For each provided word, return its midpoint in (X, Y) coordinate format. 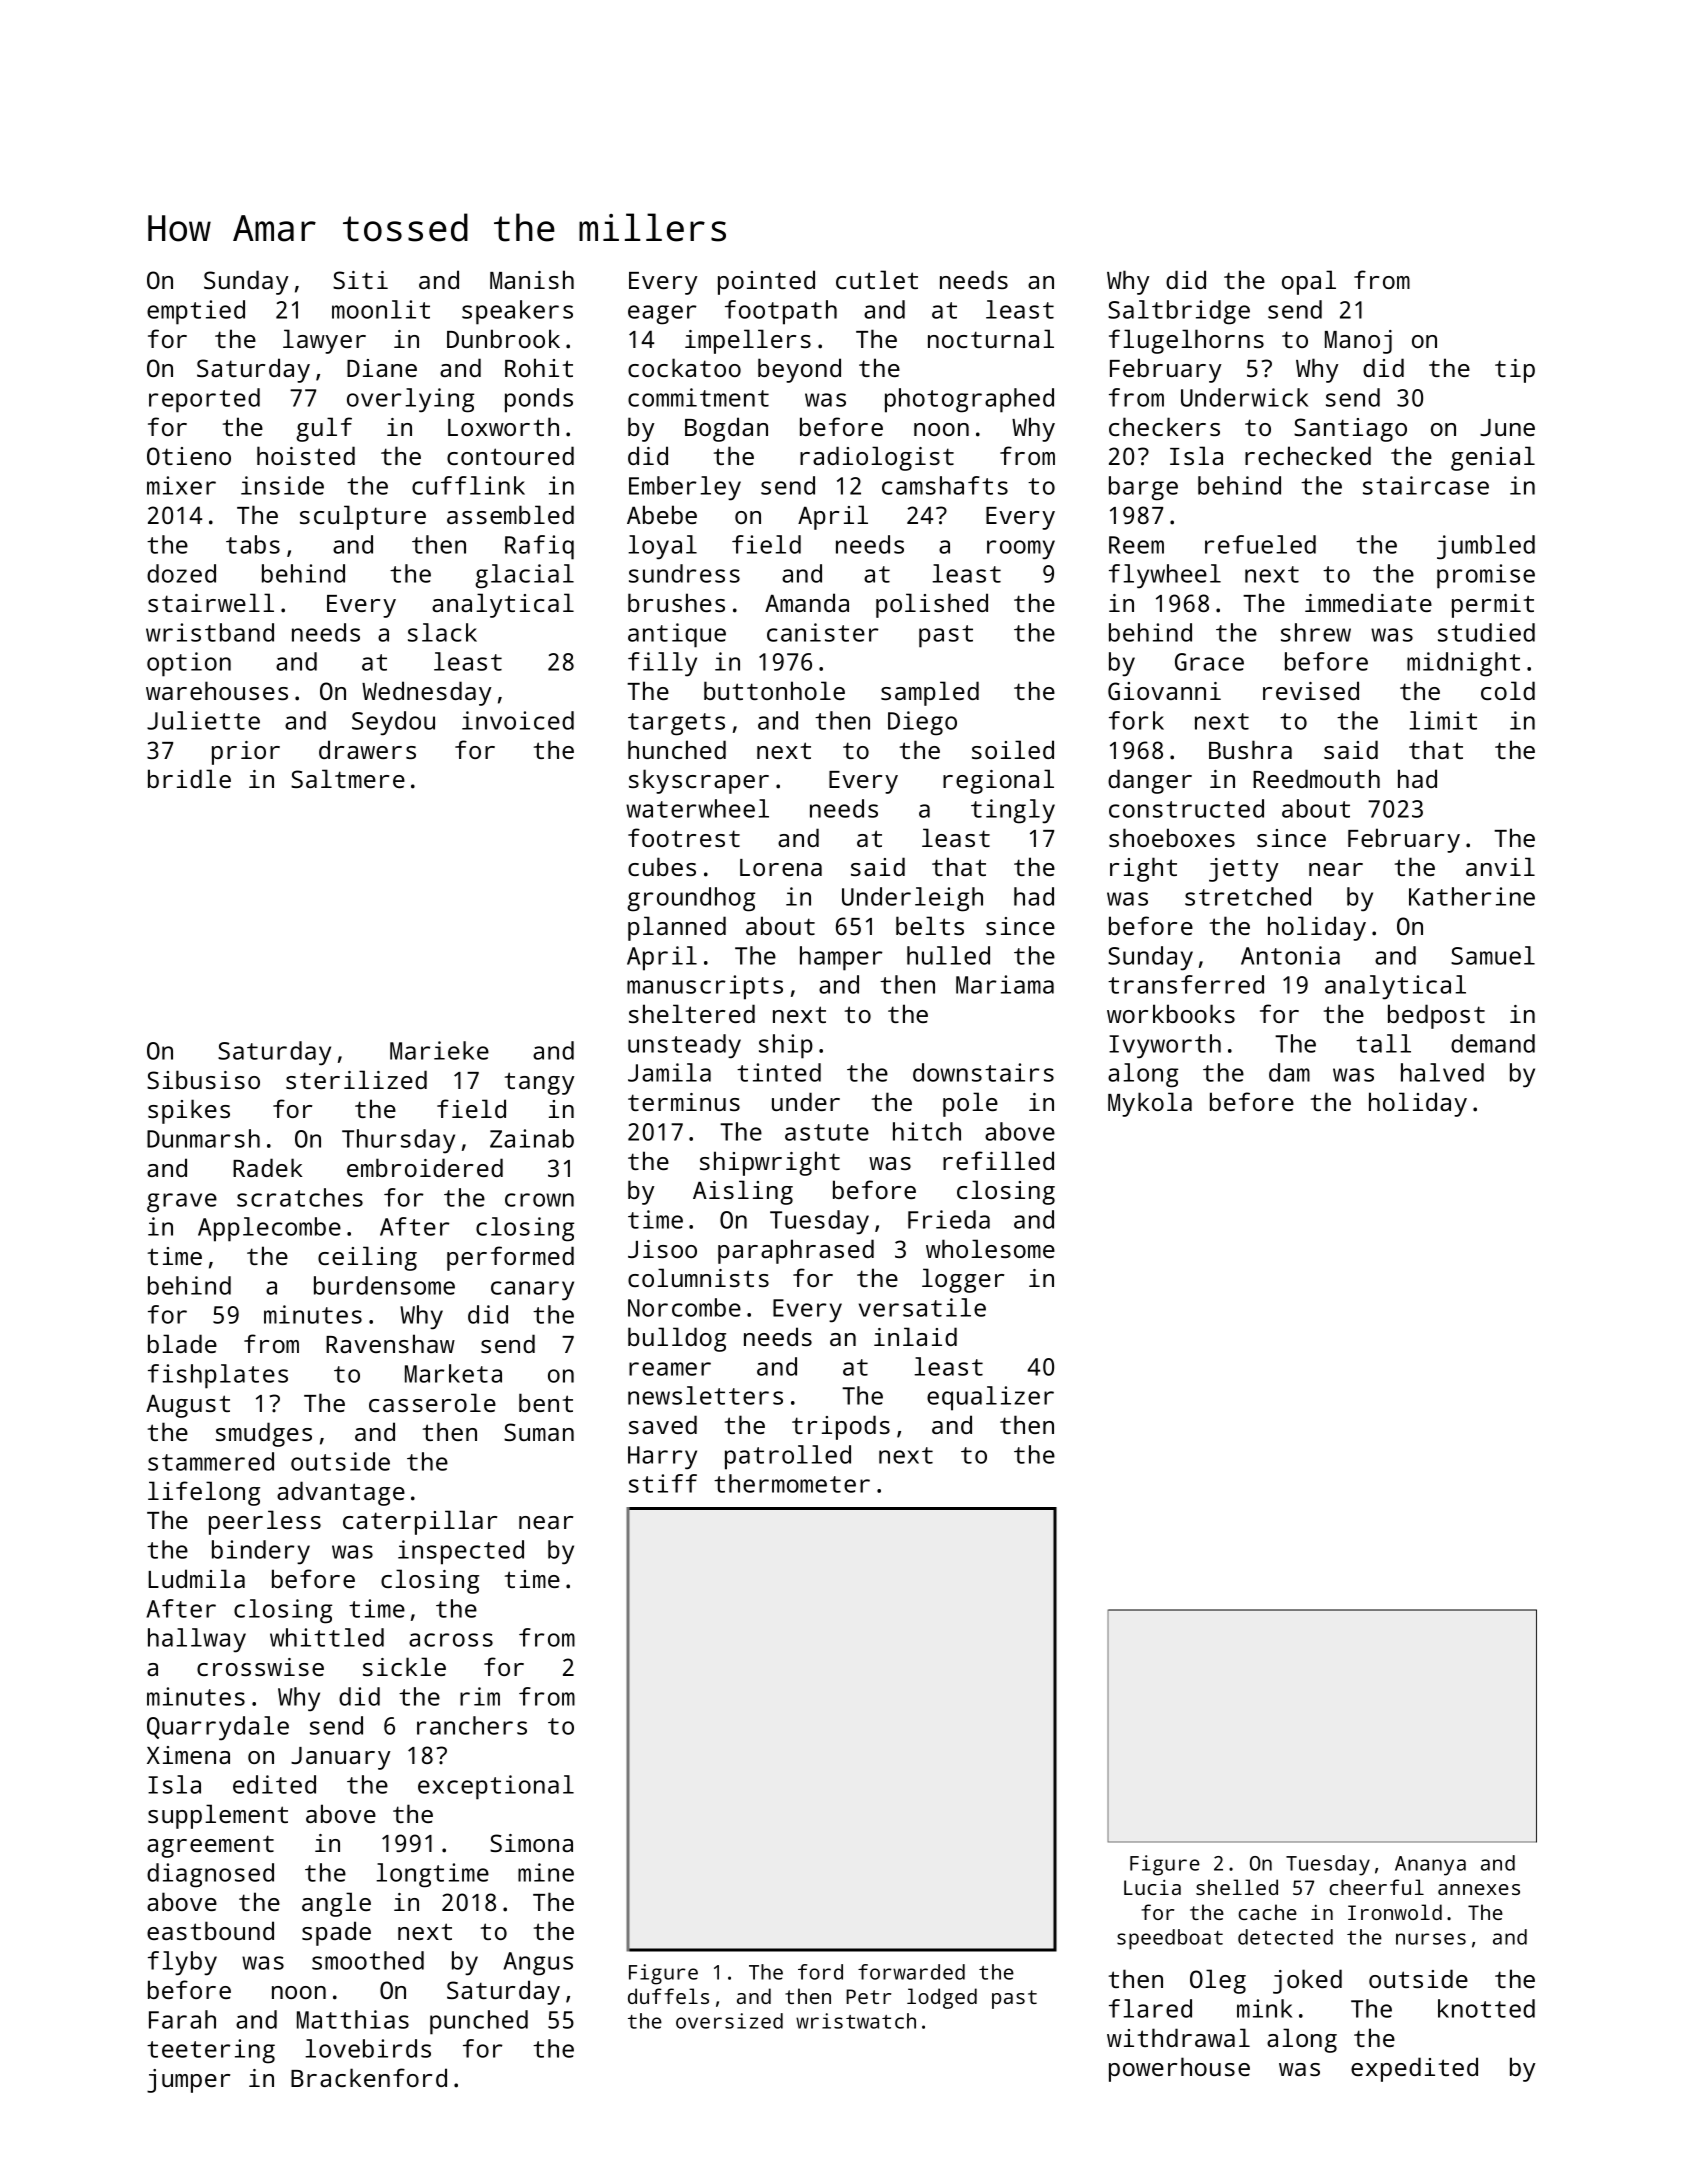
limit (1443, 720)
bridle (189, 778)
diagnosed (210, 1875)
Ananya (1430, 1866)
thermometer (792, 1483)
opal (1309, 282)
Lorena (781, 867)
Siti (360, 280)
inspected (461, 1552)
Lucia (1152, 1887)
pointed (766, 282)
